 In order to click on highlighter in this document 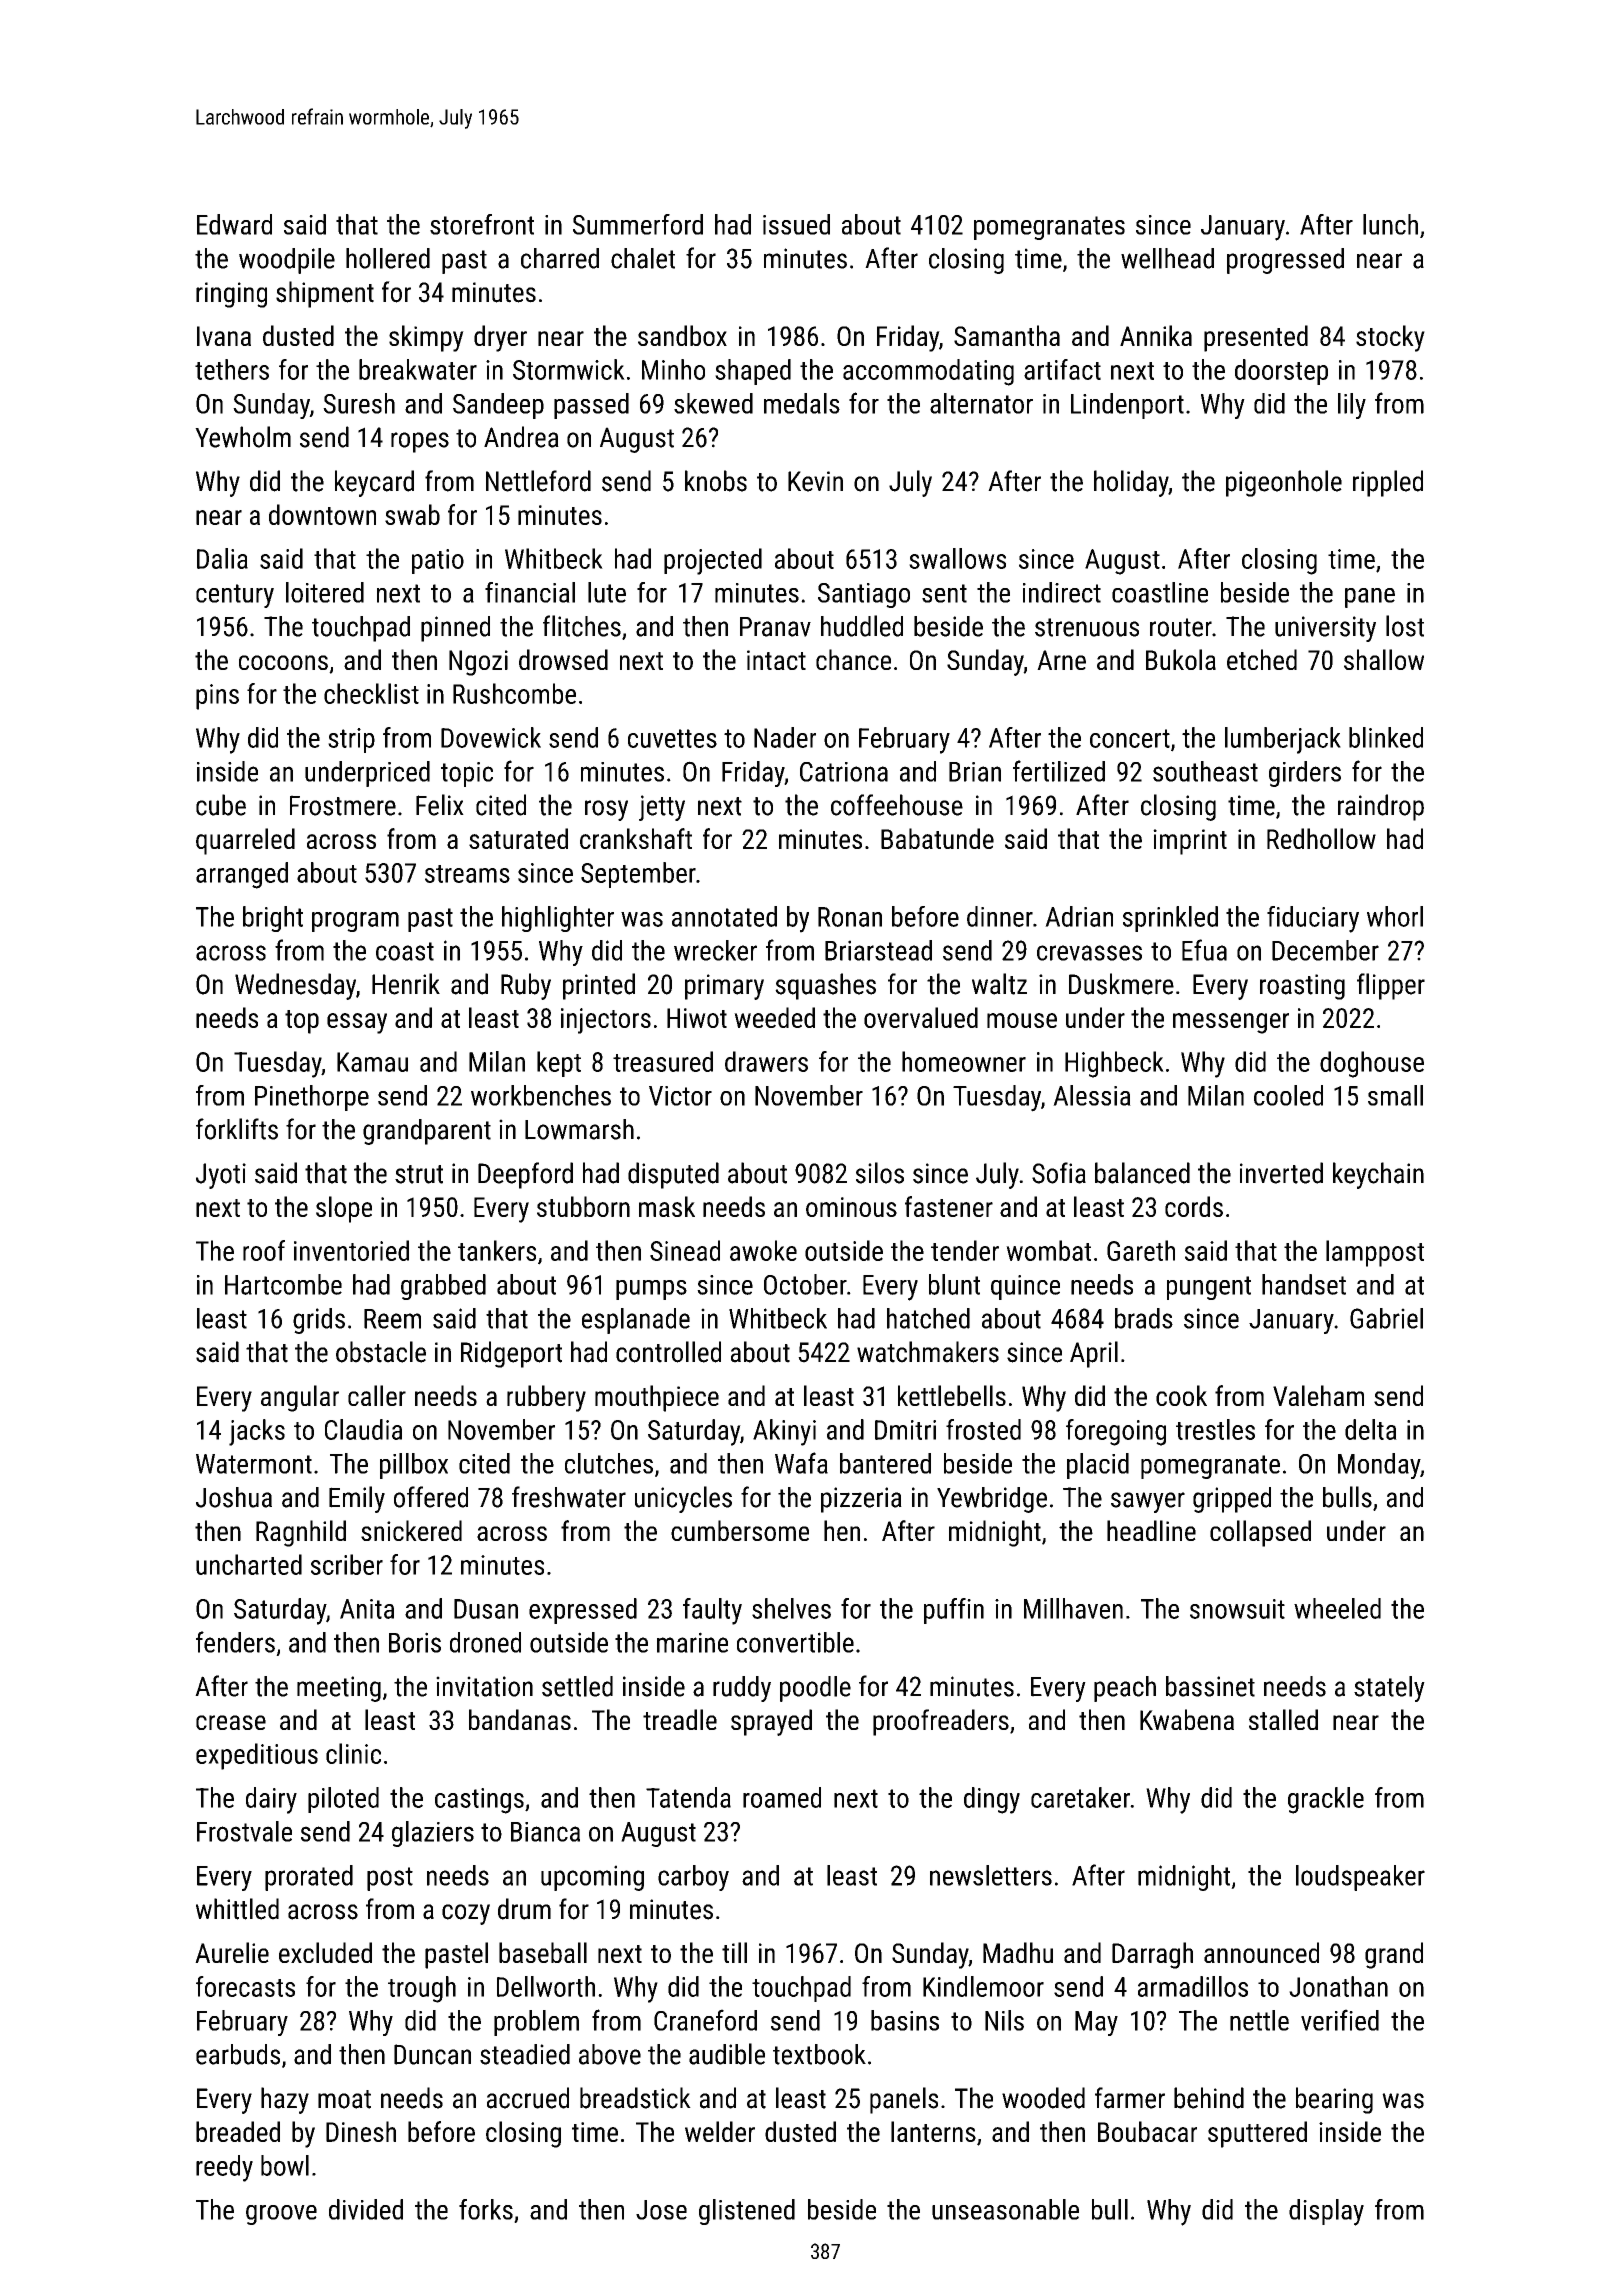, I will do `click(558, 919)`.
